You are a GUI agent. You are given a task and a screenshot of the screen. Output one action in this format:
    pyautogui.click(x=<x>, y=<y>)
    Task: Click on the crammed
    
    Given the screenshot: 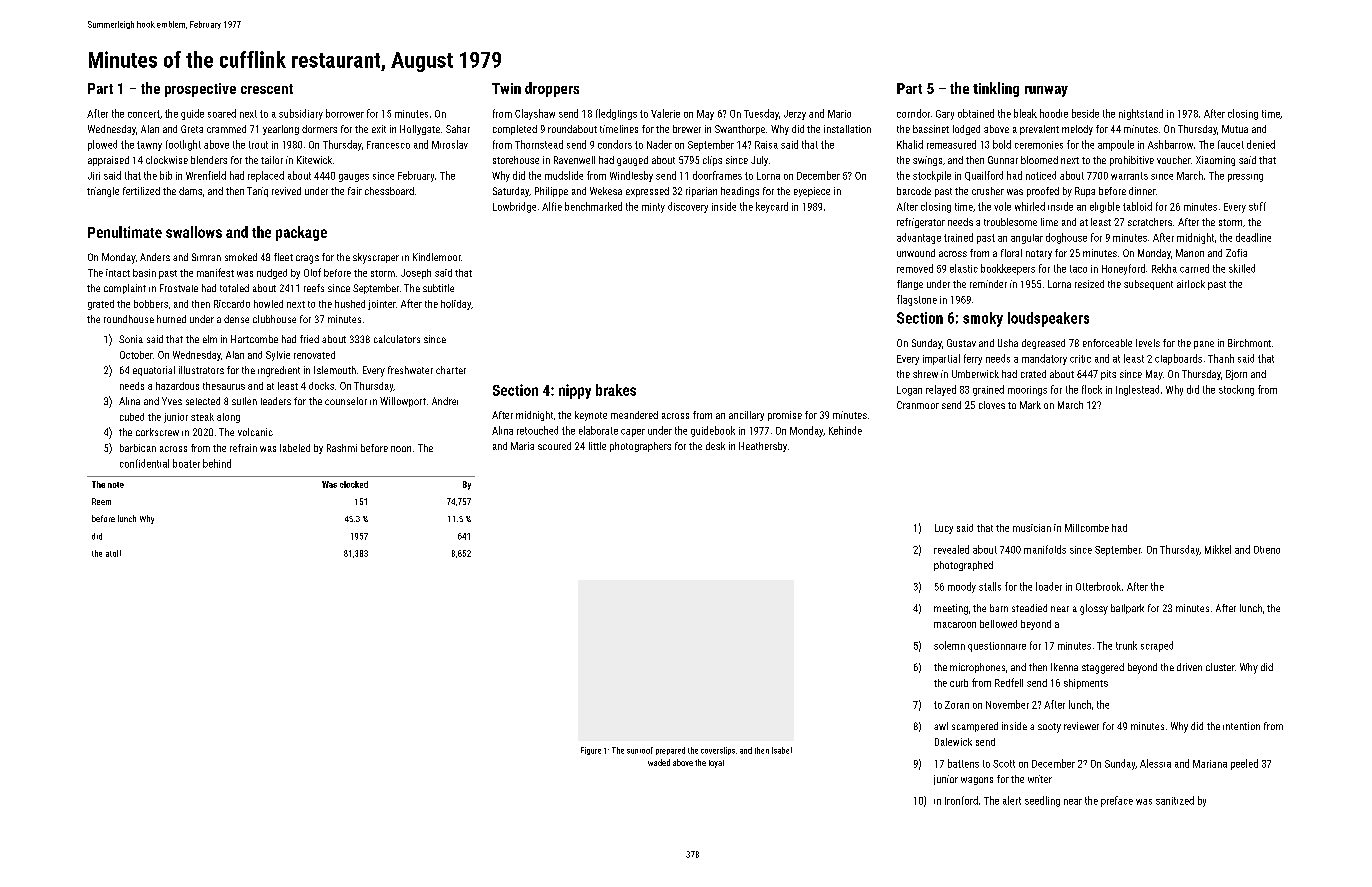 What is the action you would take?
    pyautogui.click(x=226, y=129)
